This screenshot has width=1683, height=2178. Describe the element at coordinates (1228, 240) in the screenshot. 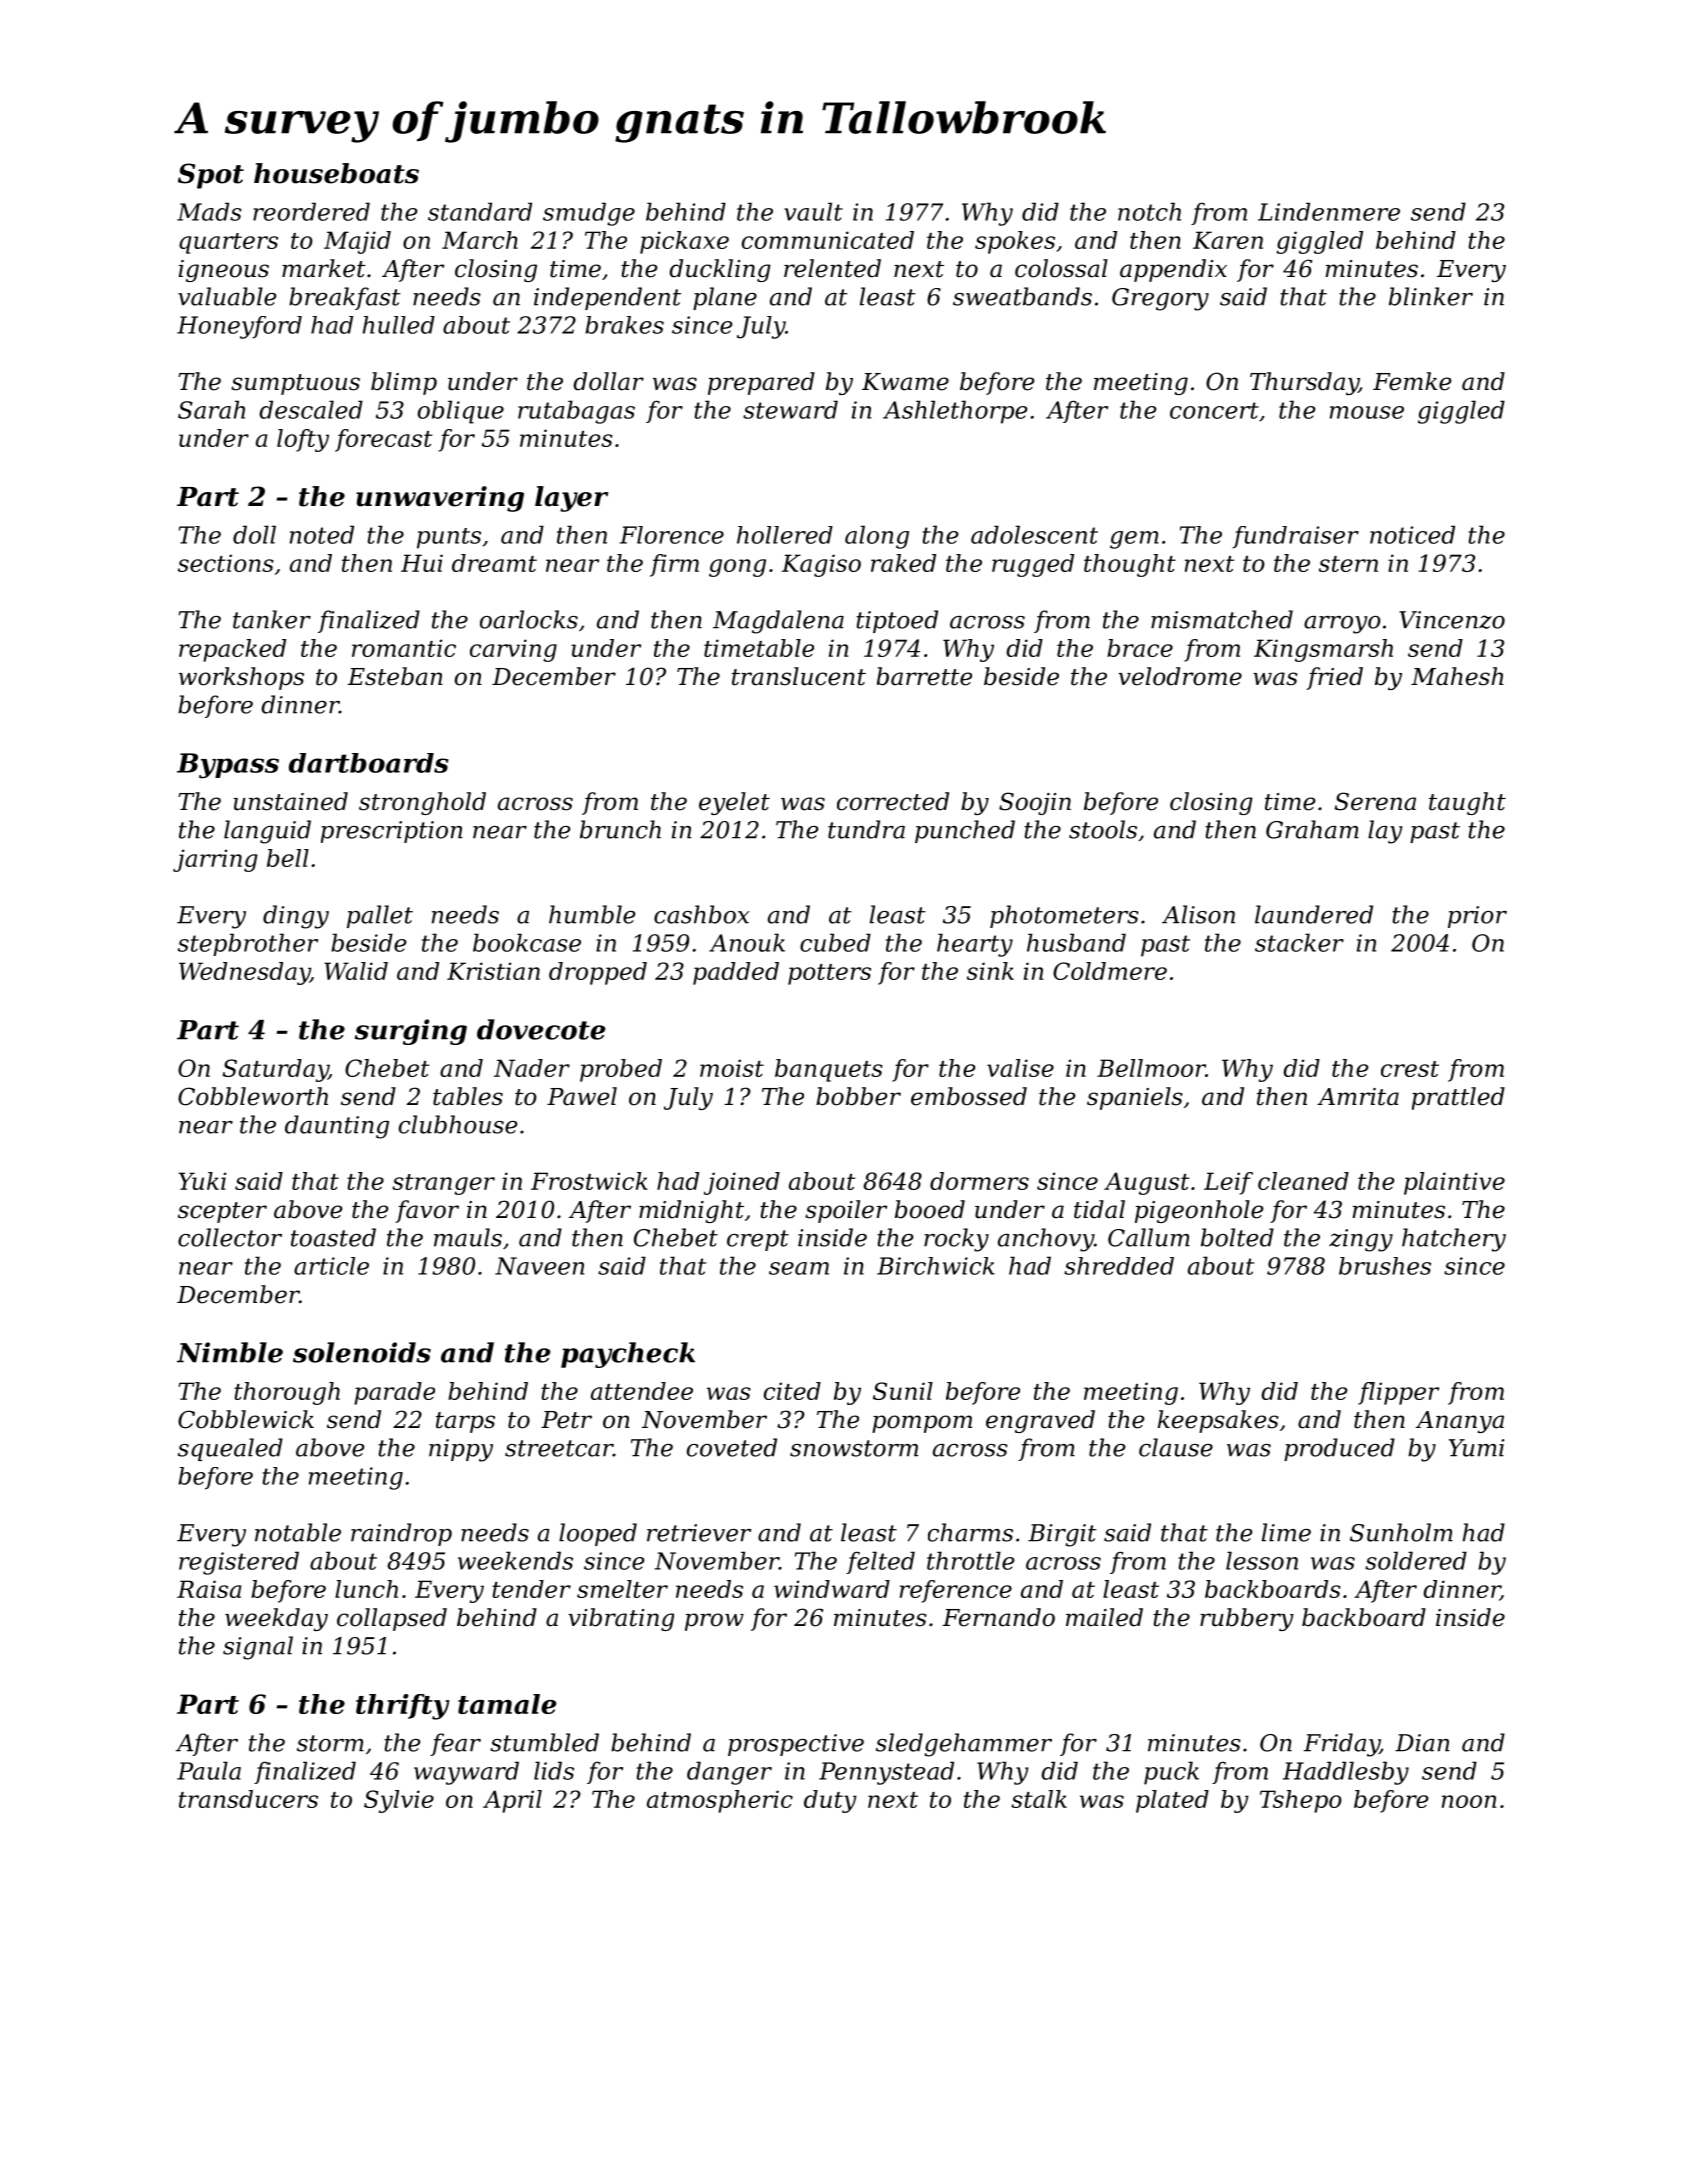

I see `Karen` at that location.
